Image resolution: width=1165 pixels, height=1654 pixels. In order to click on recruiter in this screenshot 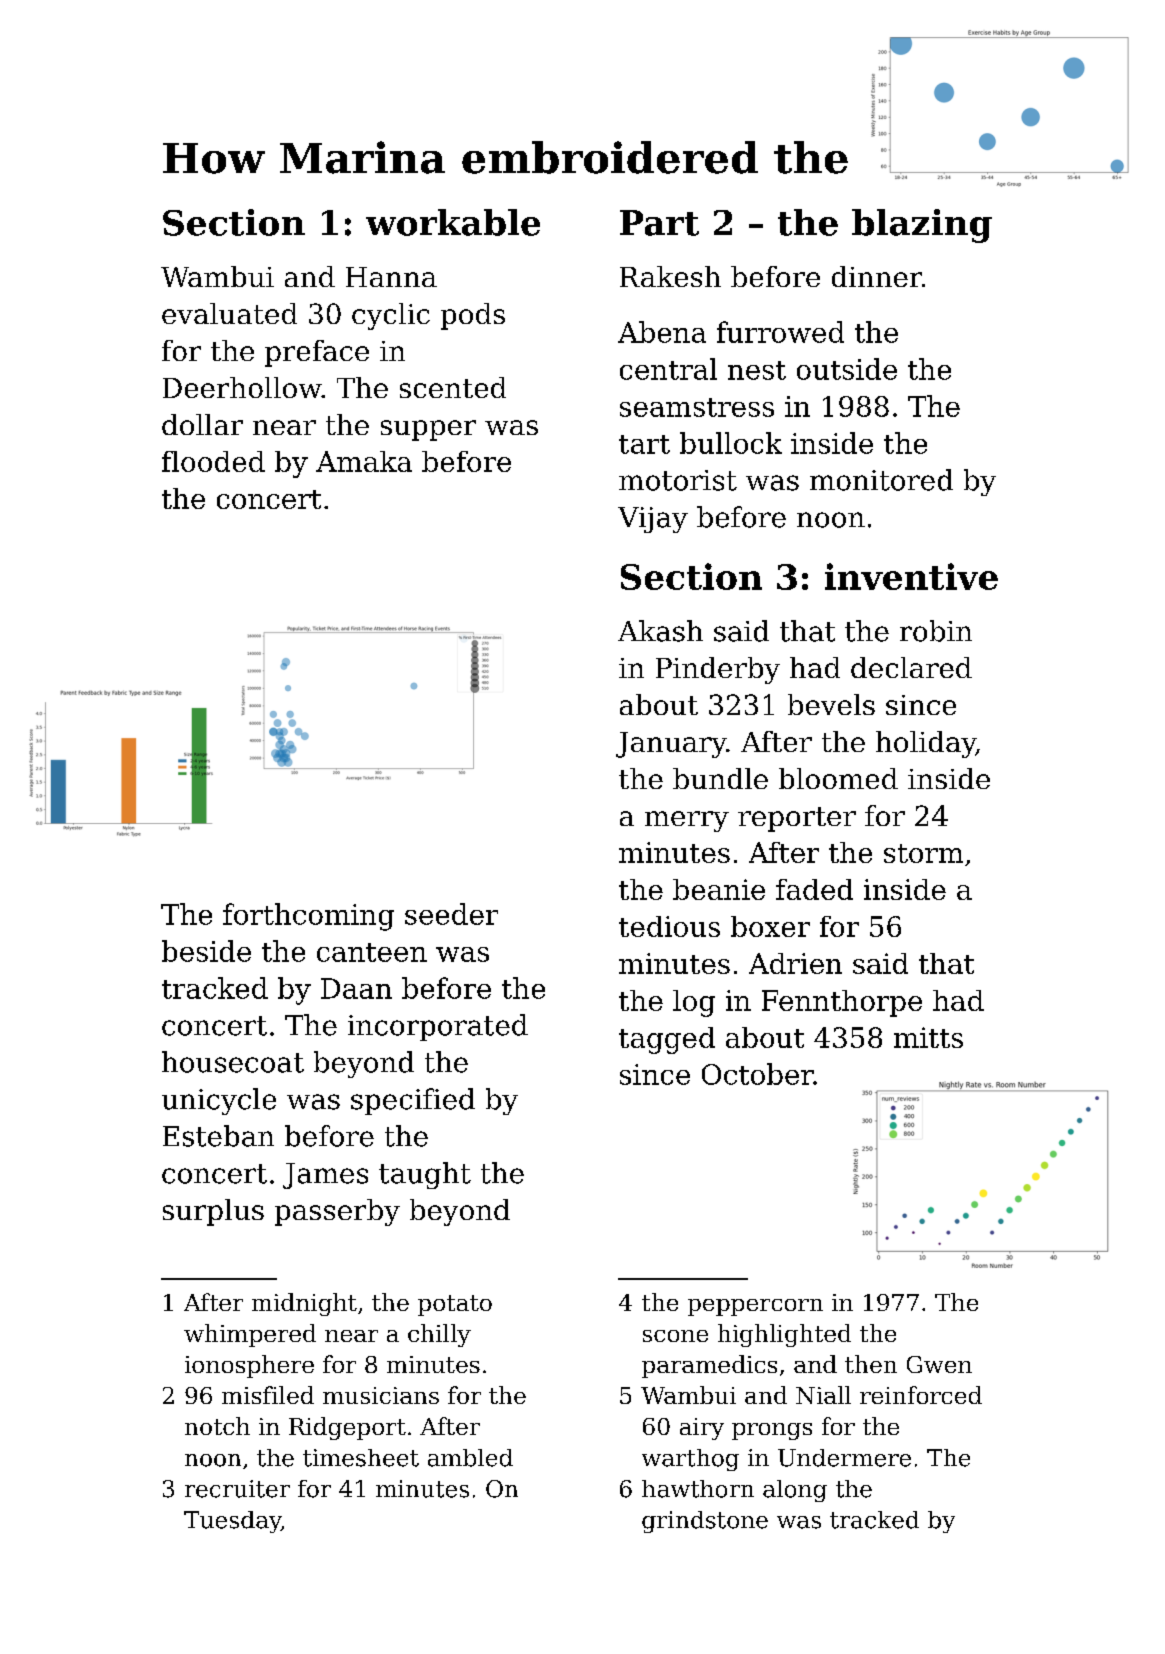, I will do `click(237, 1489)`.
